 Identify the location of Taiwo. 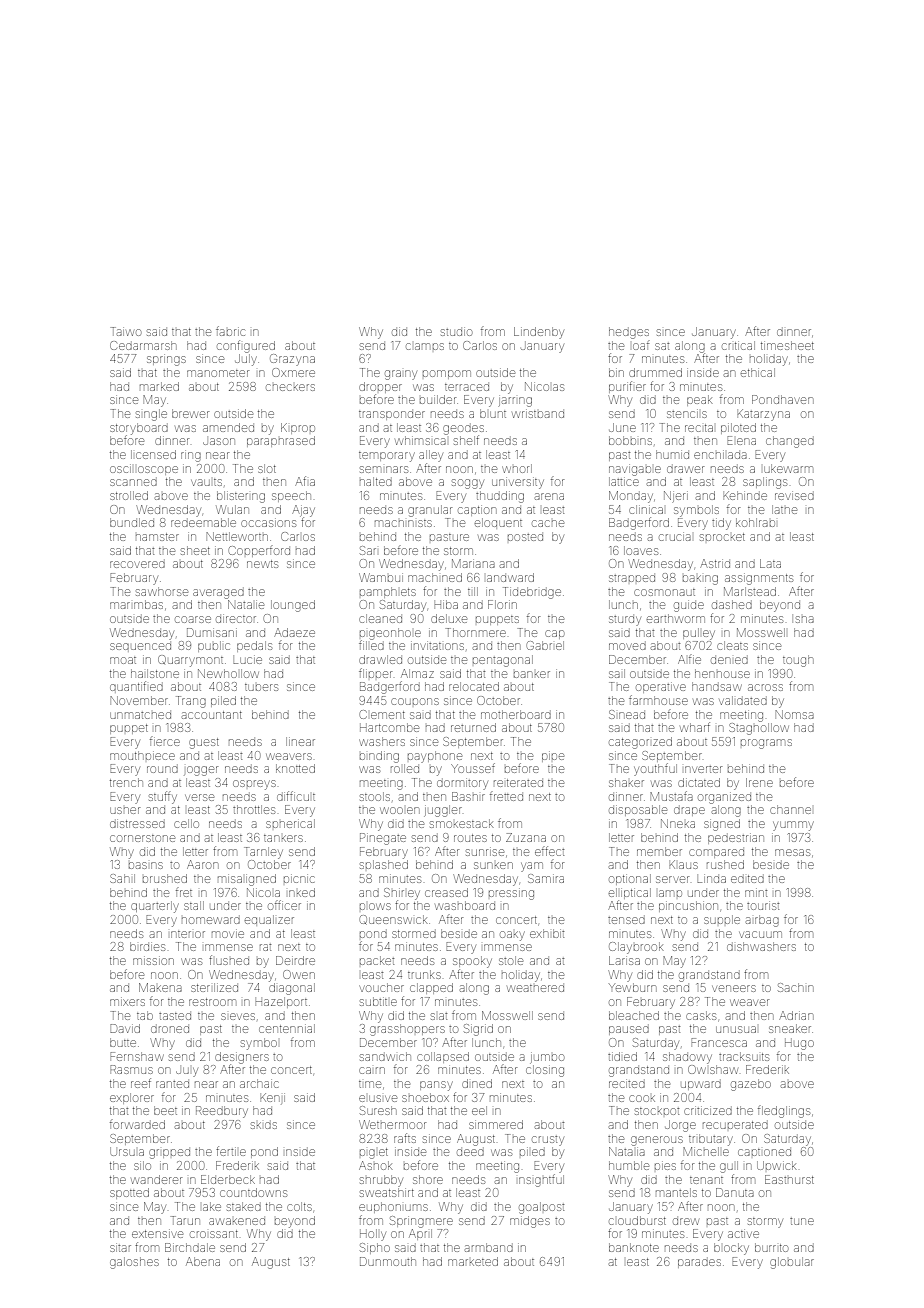
(126, 331).
